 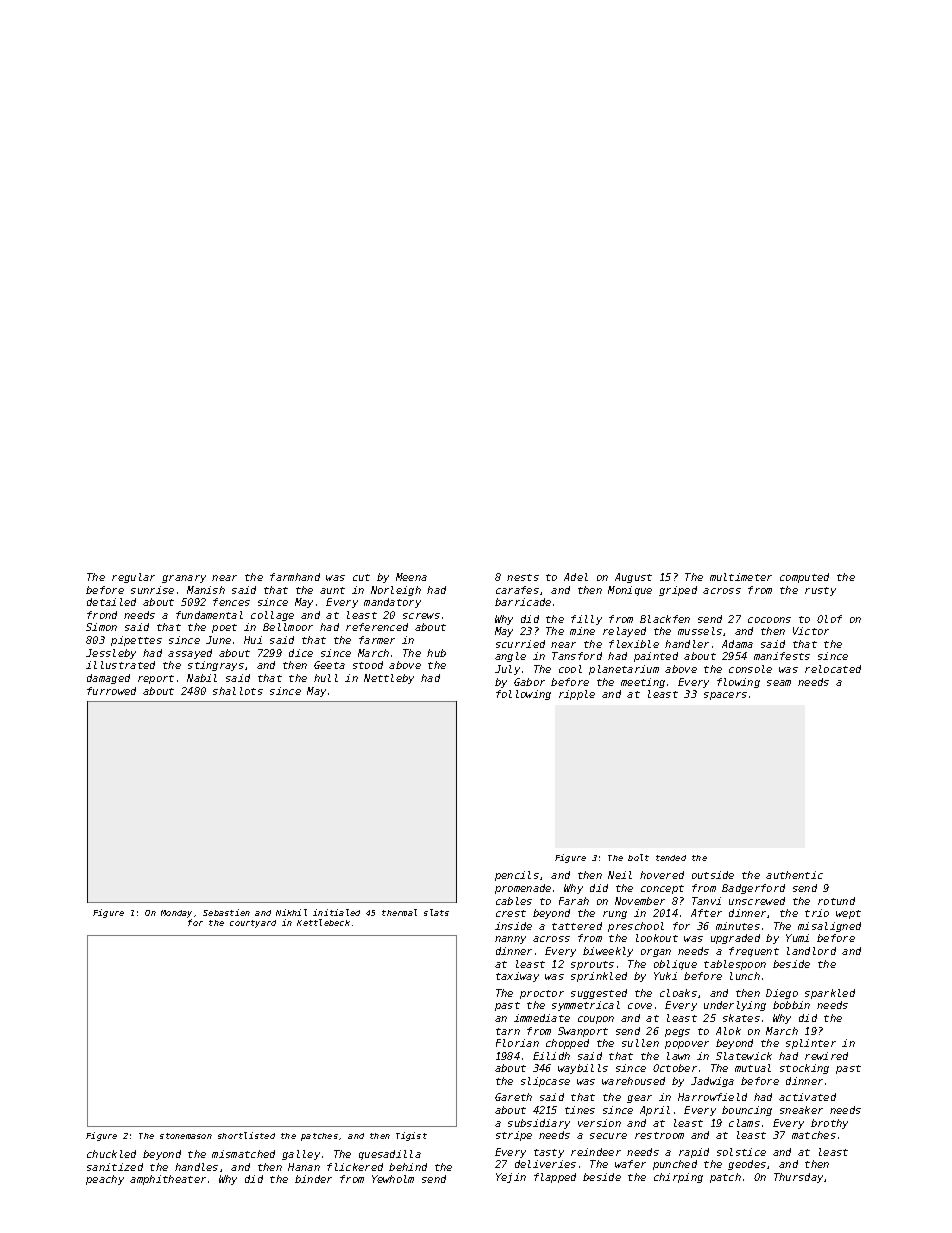 What do you see at coordinates (176, 914) in the screenshot?
I see `Monday` at bounding box center [176, 914].
